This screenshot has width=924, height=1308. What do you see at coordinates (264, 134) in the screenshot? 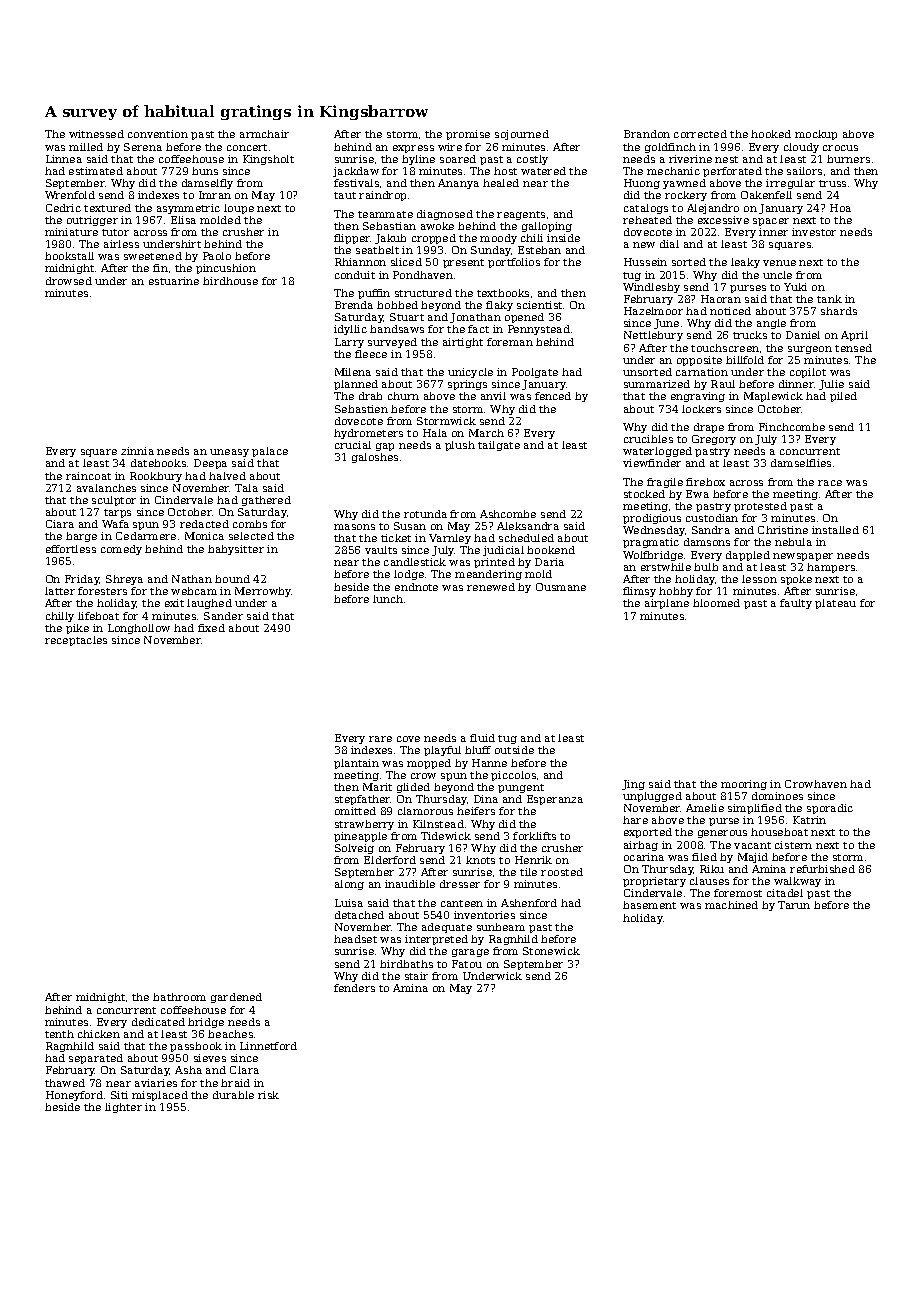
I see `armchair` at bounding box center [264, 134].
